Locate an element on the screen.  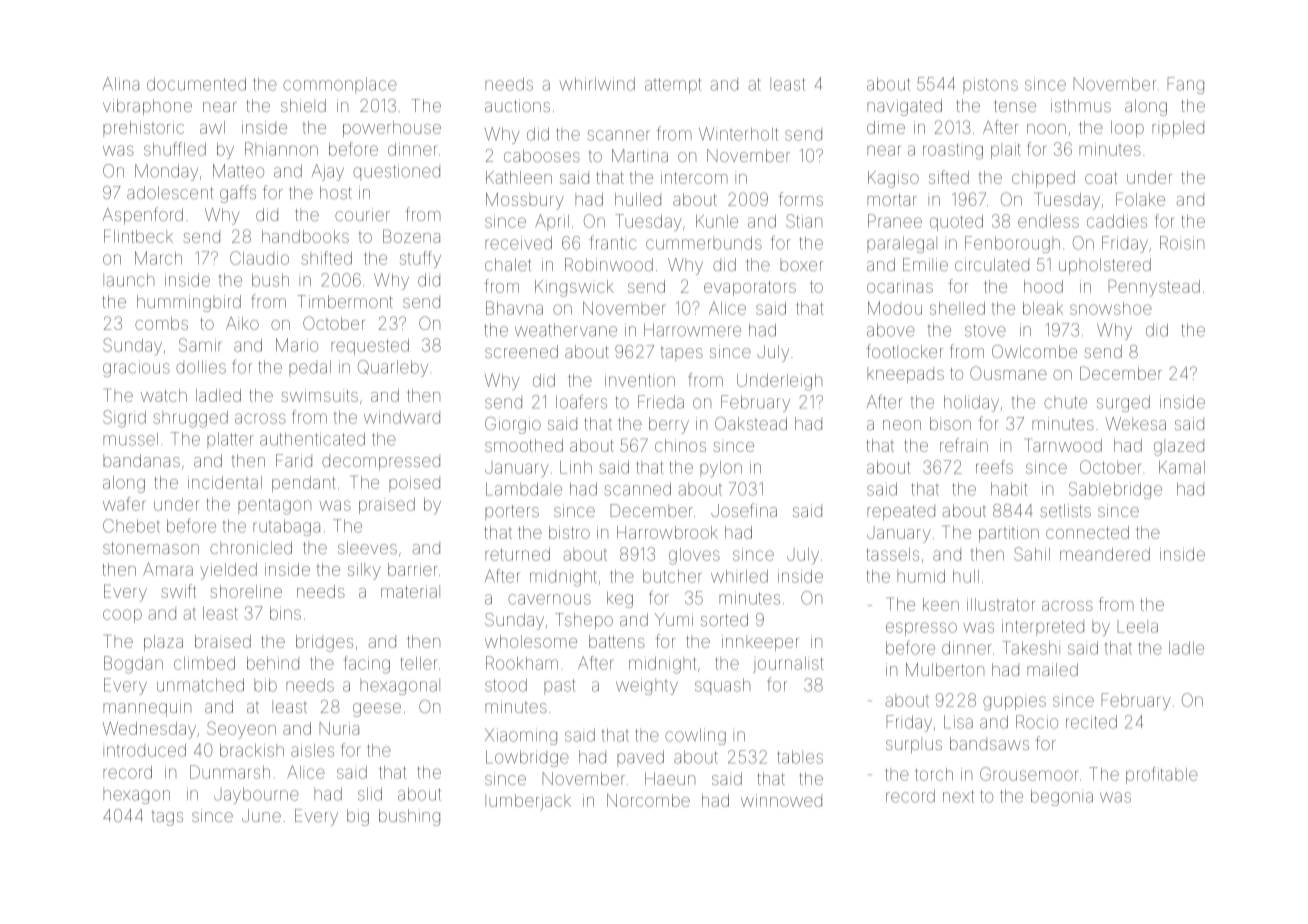
Fang is located at coordinates (1186, 85).
